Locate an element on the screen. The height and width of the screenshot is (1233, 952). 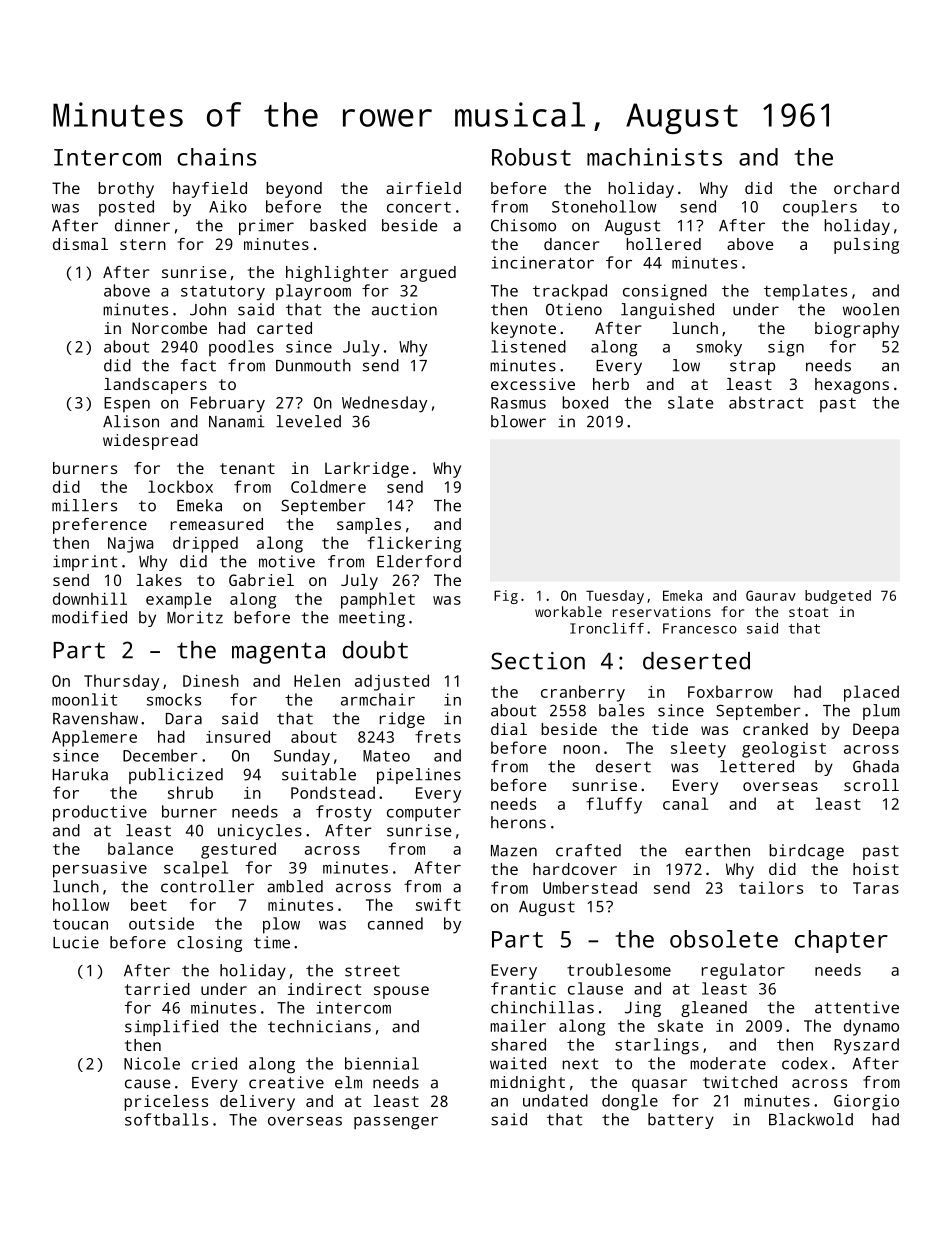
softballs is located at coordinates (166, 1119).
